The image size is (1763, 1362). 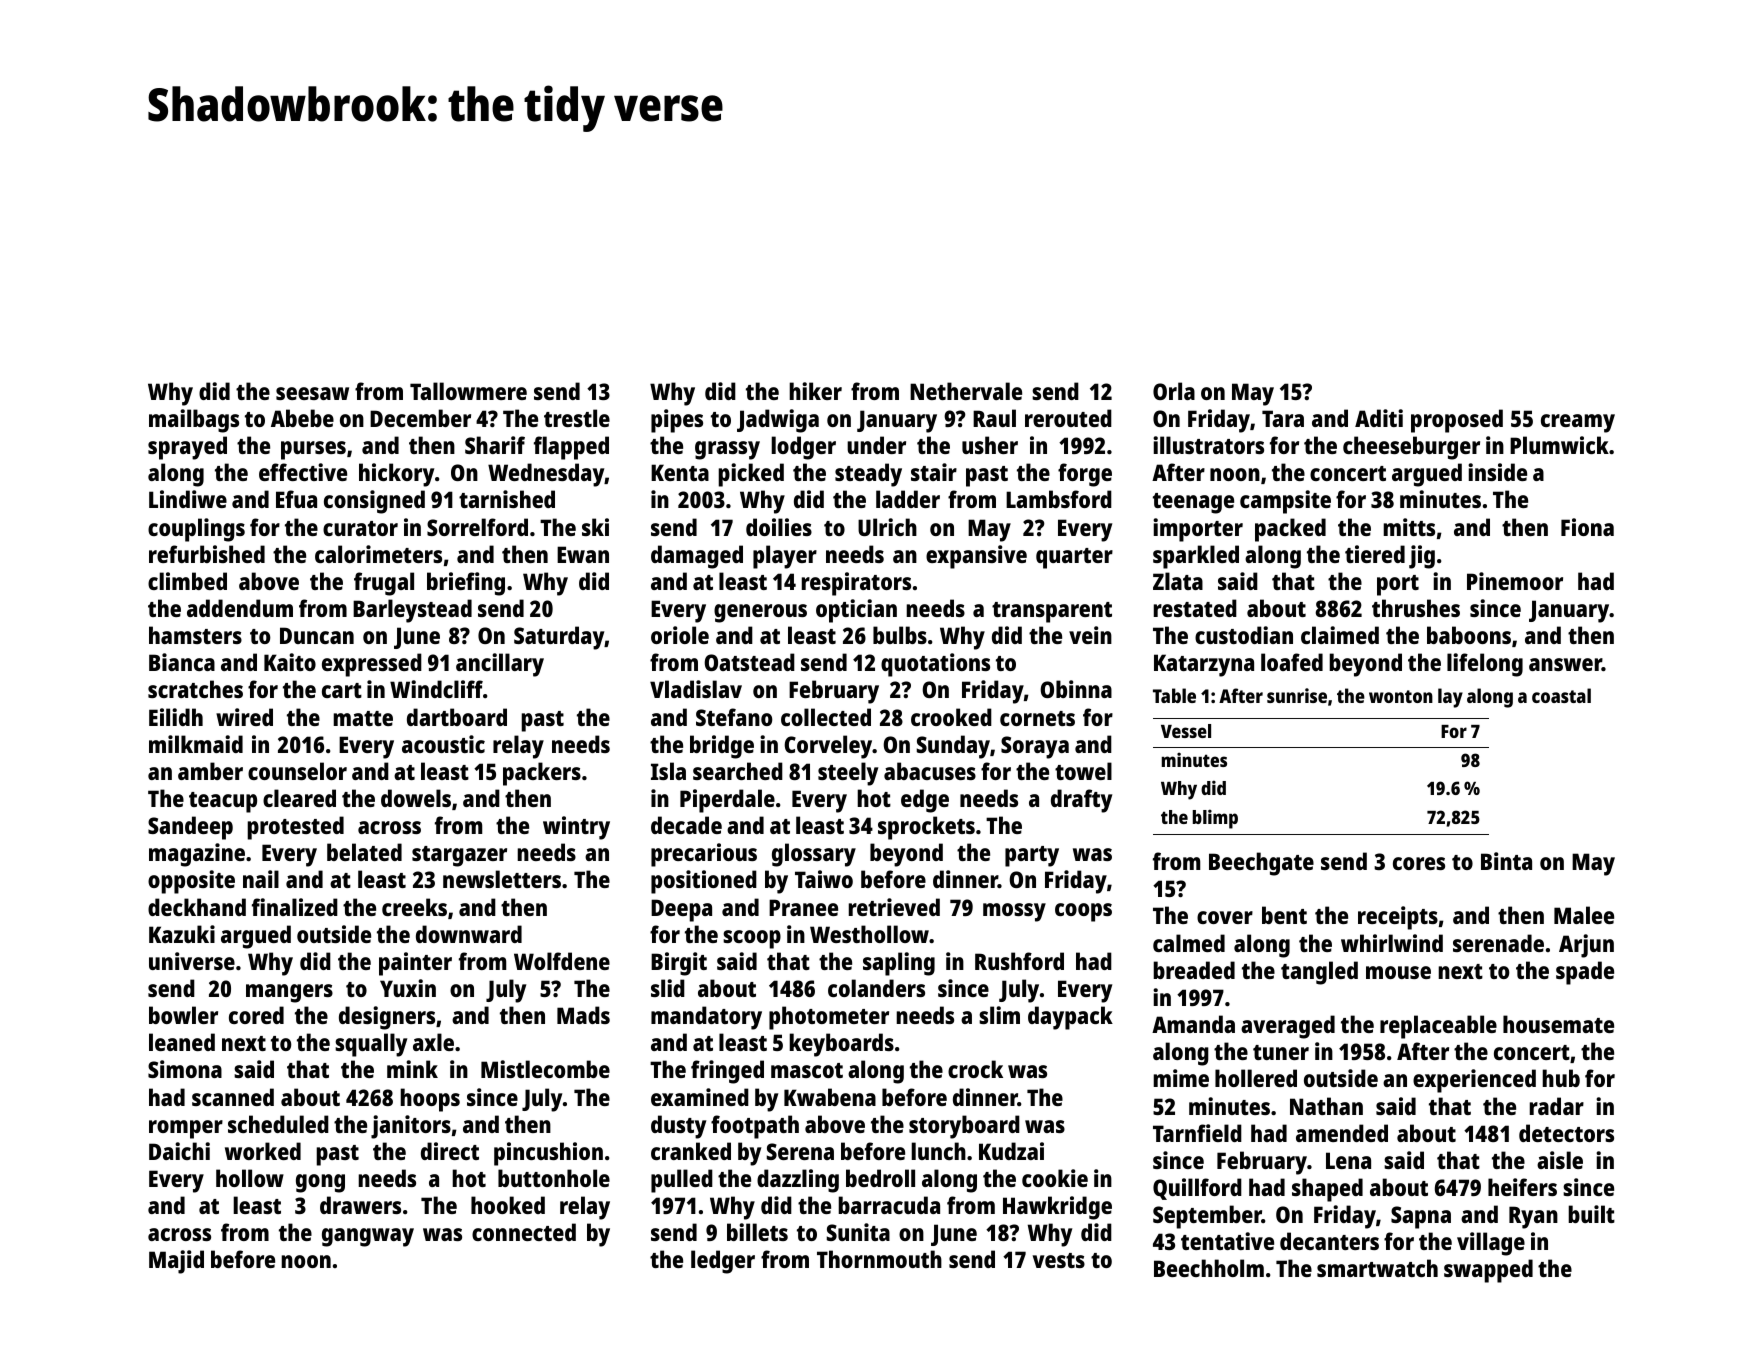 What do you see at coordinates (368, 1237) in the image?
I see `gangway` at bounding box center [368, 1237].
